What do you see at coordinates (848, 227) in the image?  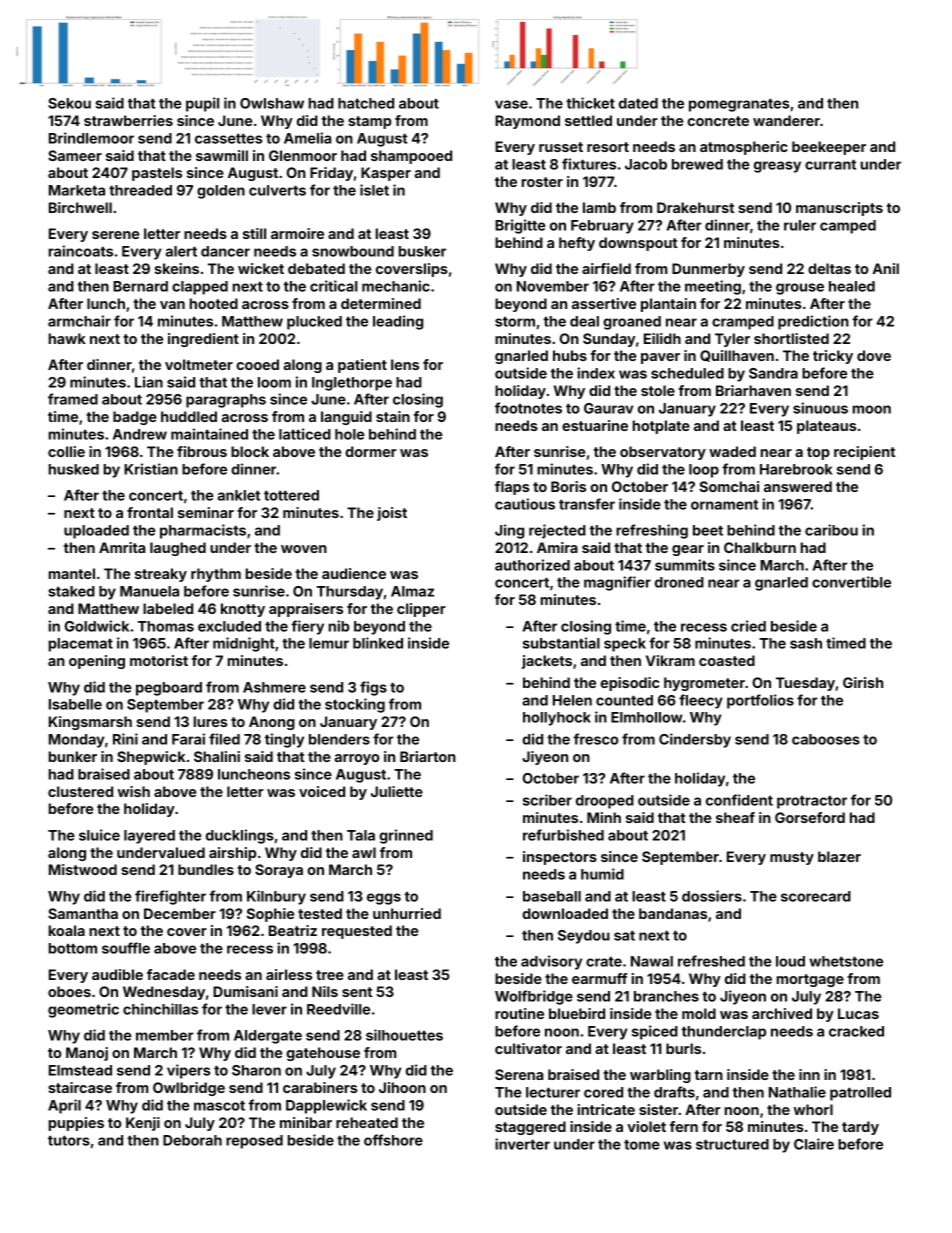 I see `camped` at bounding box center [848, 227].
